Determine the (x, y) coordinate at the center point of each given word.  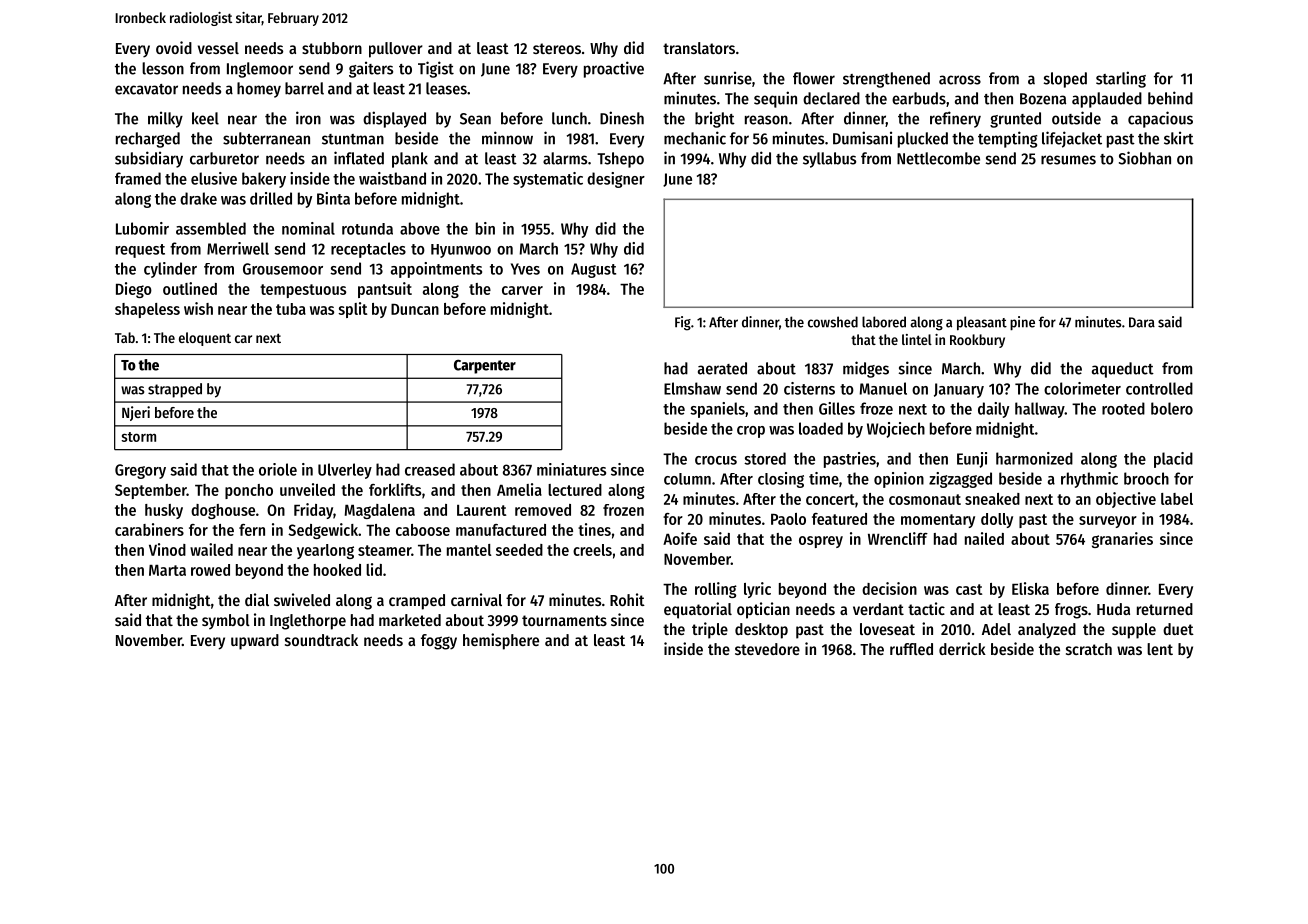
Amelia (519, 489)
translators (699, 48)
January (959, 390)
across (960, 80)
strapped (175, 390)
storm (138, 437)
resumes (1068, 160)
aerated (722, 368)
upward (255, 642)
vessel (218, 48)
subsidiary (149, 159)
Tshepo (620, 160)
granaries (1122, 540)
